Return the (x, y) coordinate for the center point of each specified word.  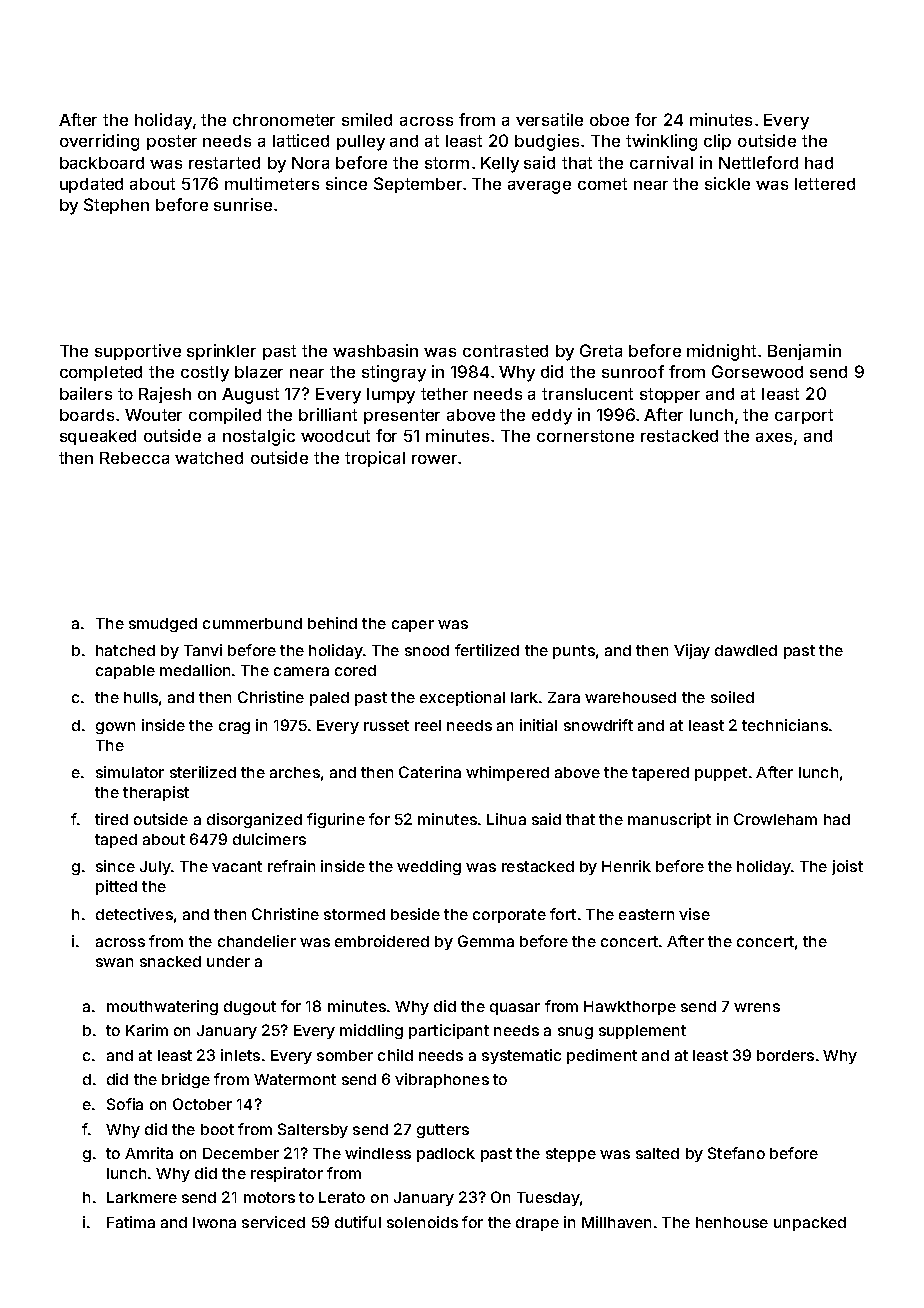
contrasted (505, 351)
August (250, 396)
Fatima (131, 1222)
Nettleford (758, 162)
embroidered (382, 941)
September (418, 185)
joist (847, 867)
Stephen (116, 206)
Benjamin (804, 352)
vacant (237, 866)
